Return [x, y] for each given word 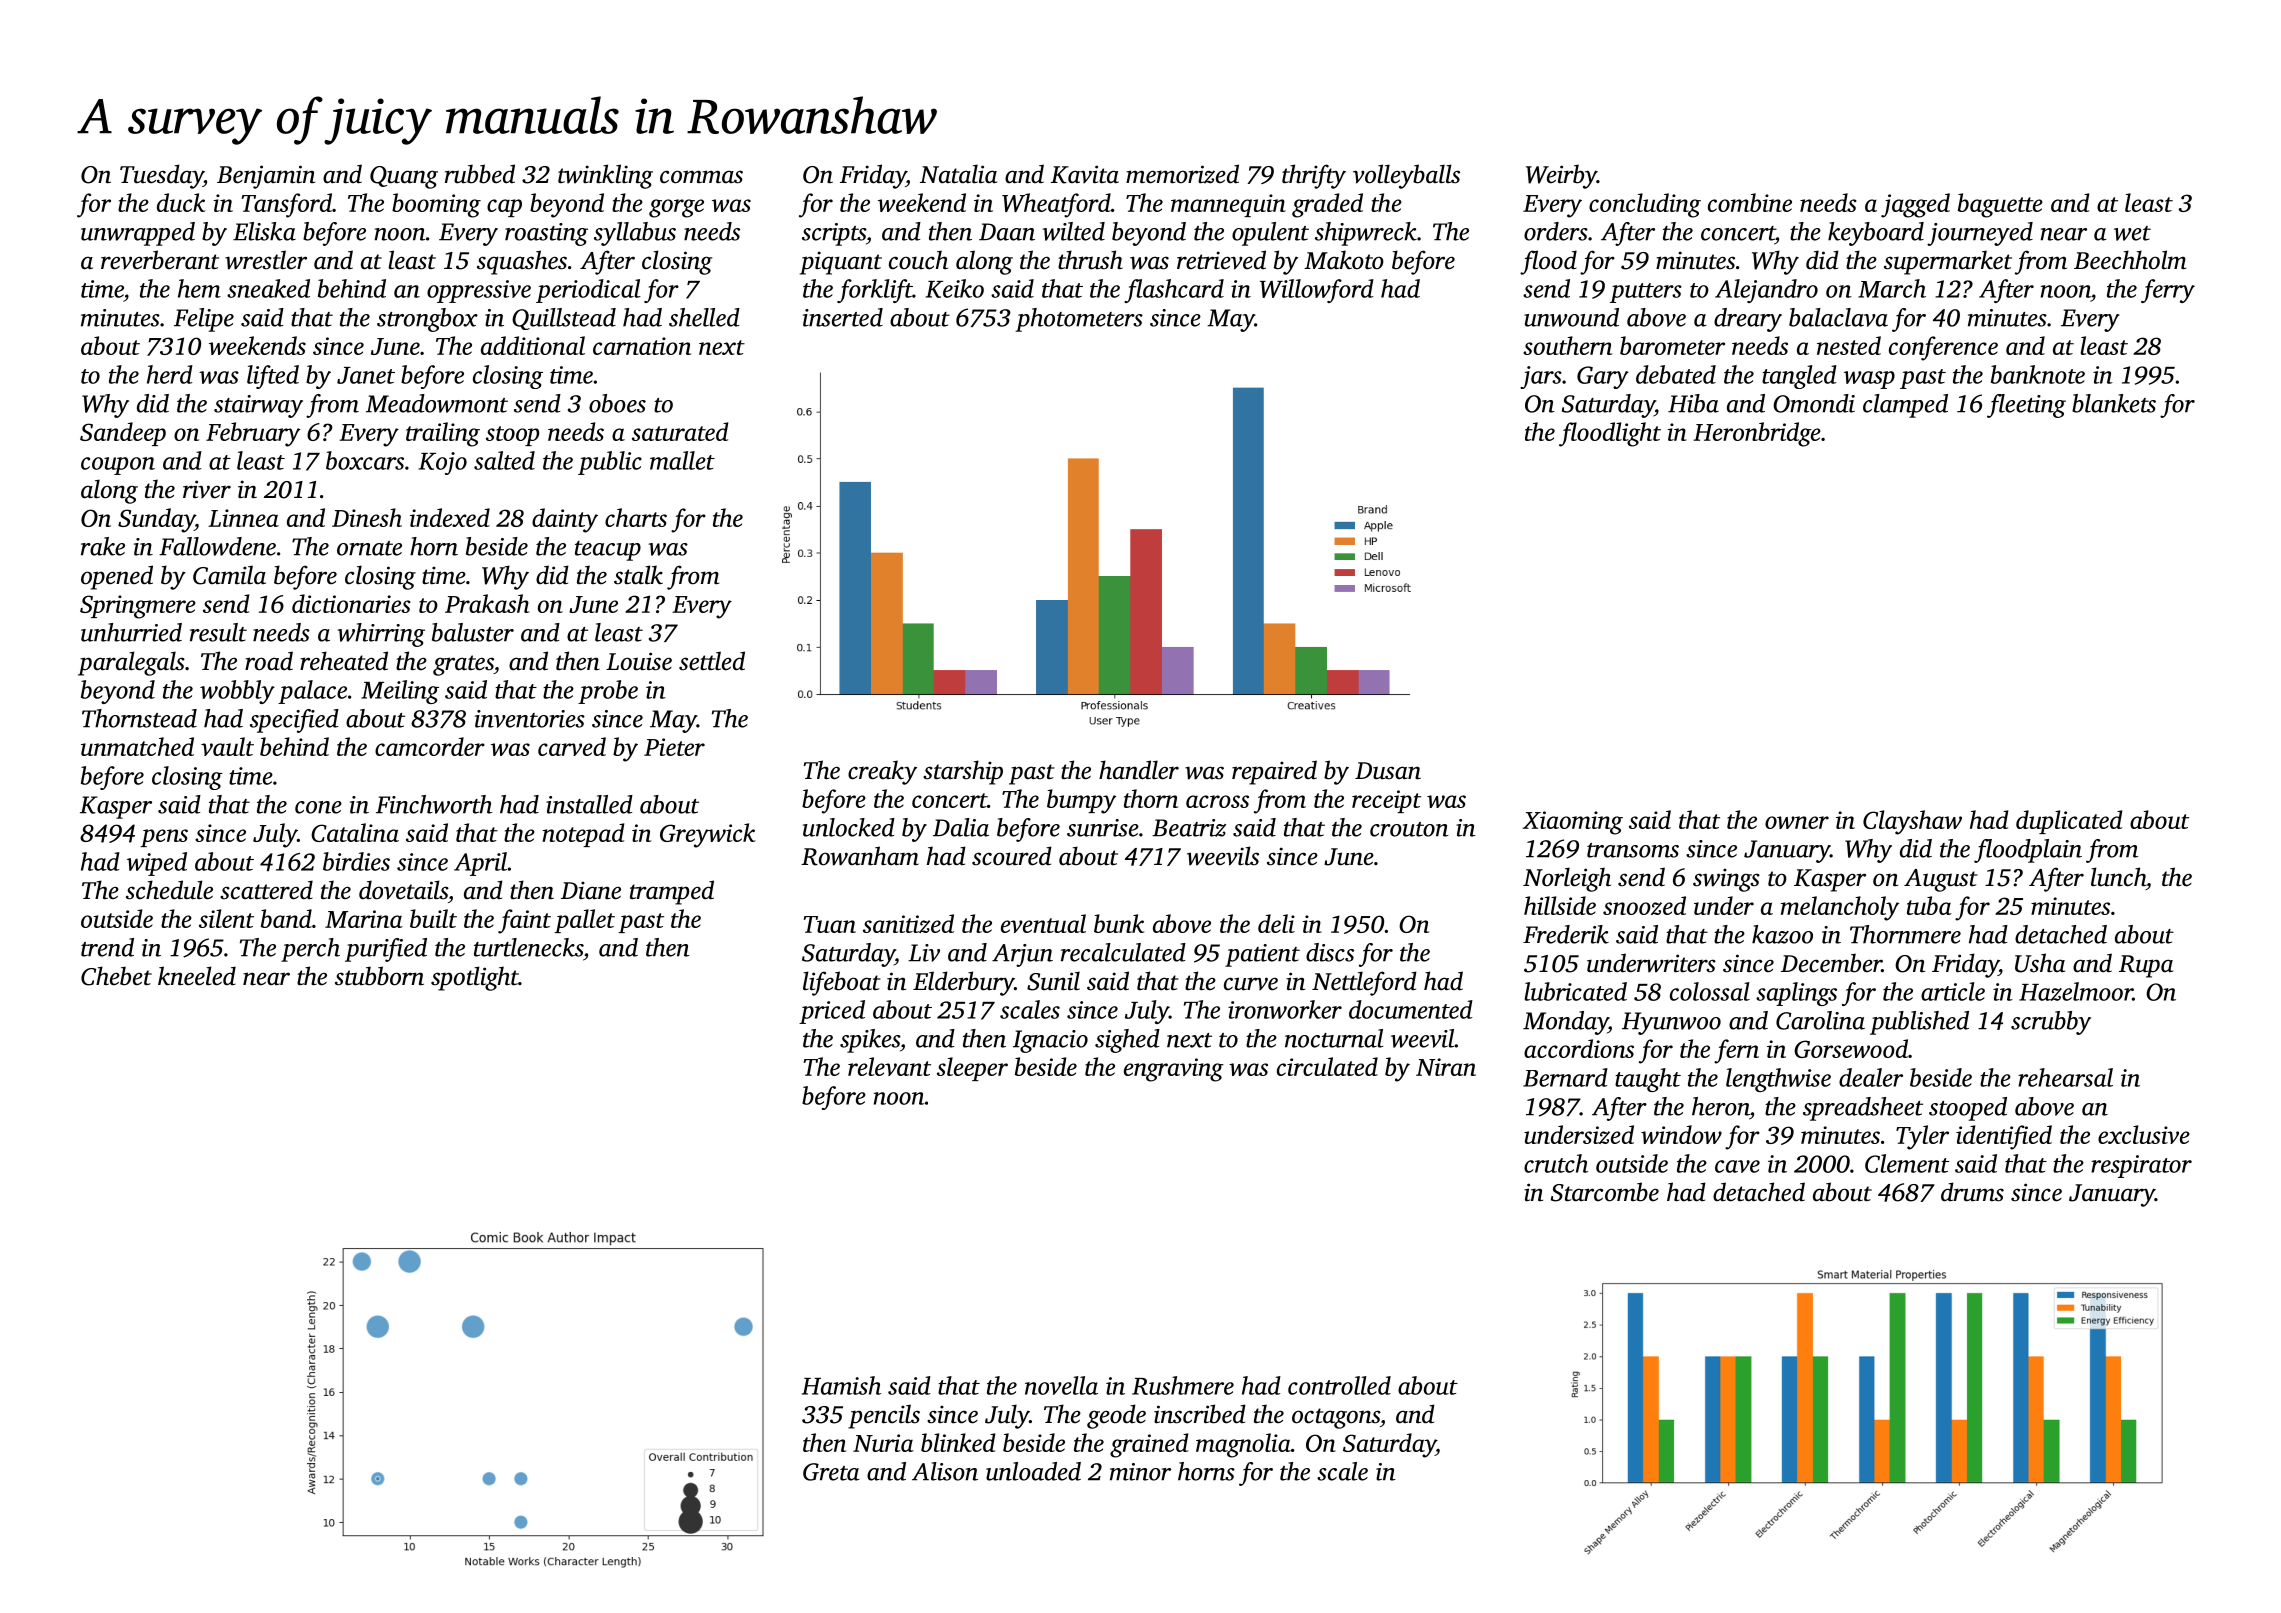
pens [164, 838]
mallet [682, 460]
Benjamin [266, 177]
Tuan [830, 924]
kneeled [197, 976]
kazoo [1782, 934]
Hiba [1693, 403]
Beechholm [2130, 260]
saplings [1796, 994]
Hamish [841, 1385]
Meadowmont [437, 403]
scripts [834, 234]
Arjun [1022, 955]
